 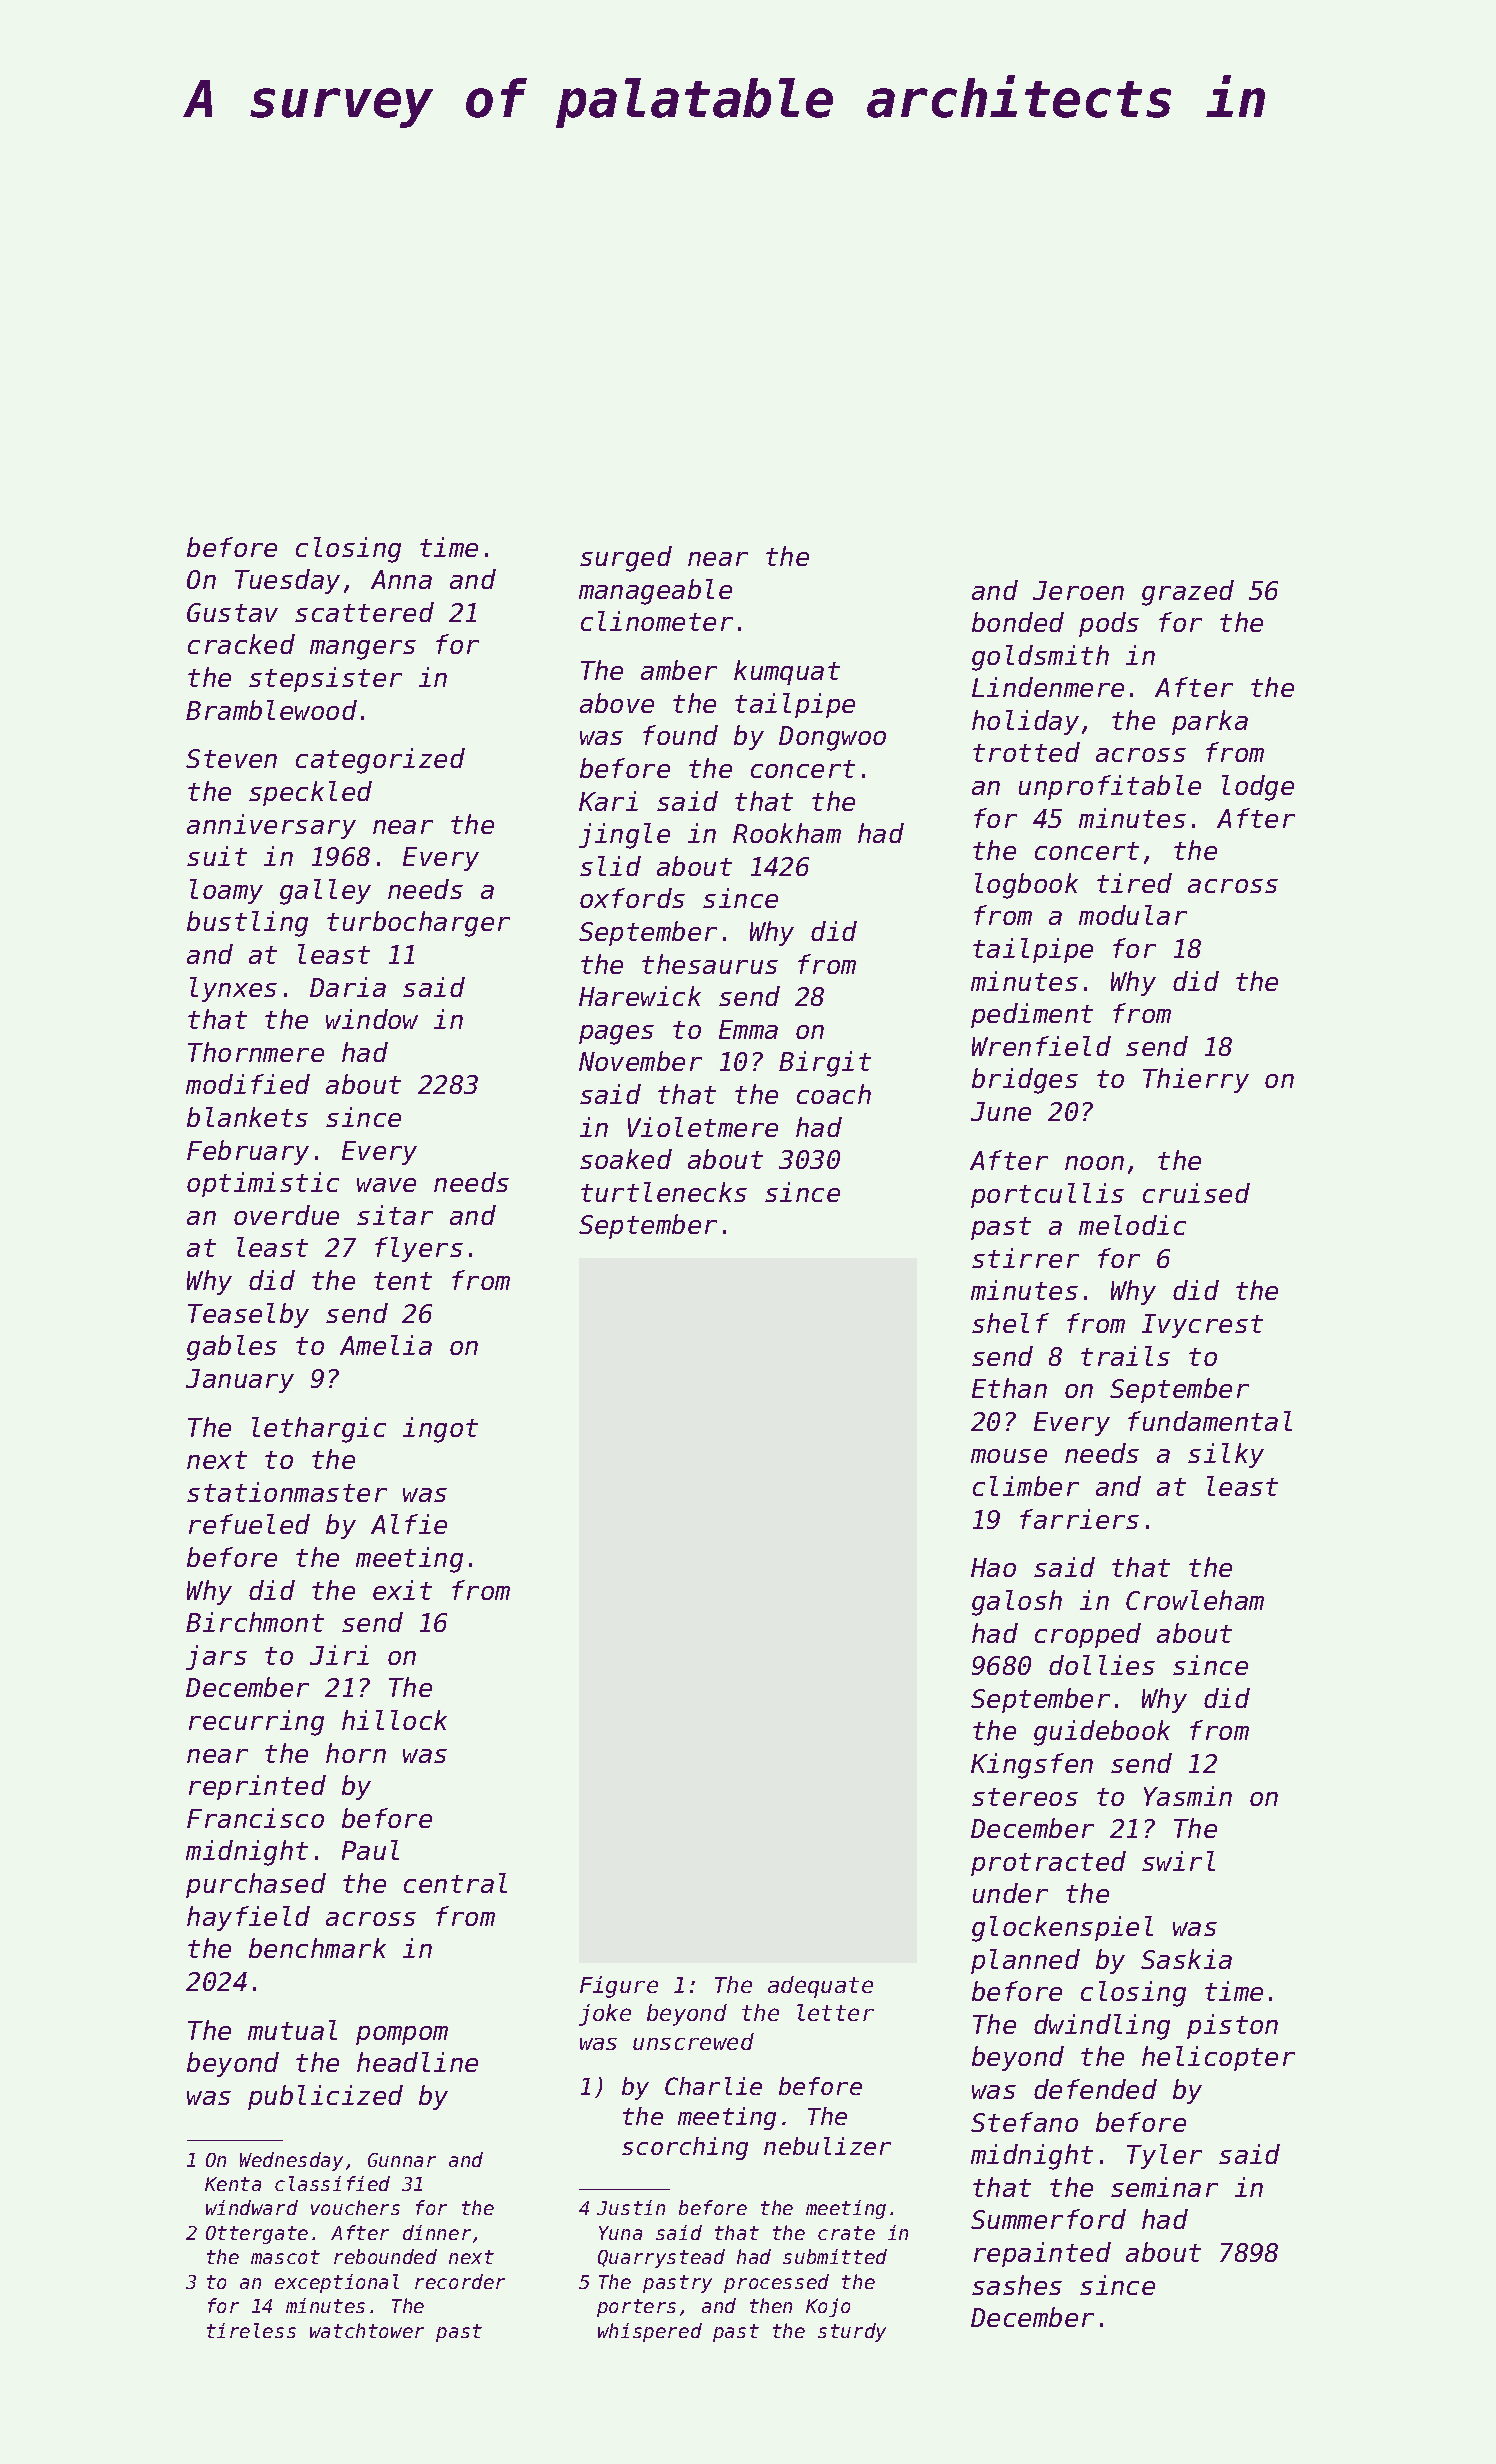 What do you see at coordinates (232, 612) in the image?
I see `Gustav` at bounding box center [232, 612].
